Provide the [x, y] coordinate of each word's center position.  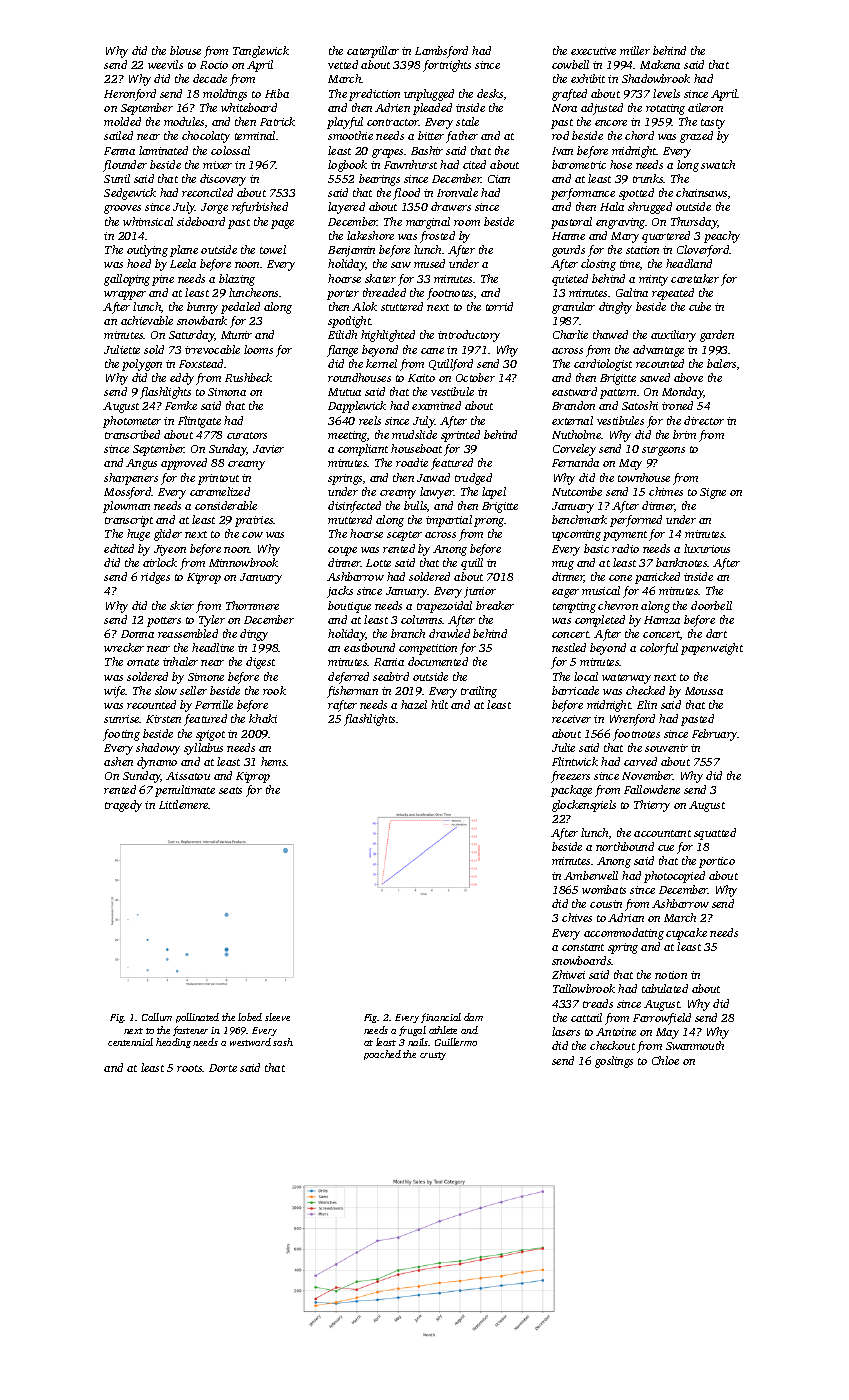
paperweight [712, 649]
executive [593, 51]
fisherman [352, 692]
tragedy [123, 806]
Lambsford [441, 52]
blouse [185, 50]
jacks [340, 592]
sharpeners [131, 479]
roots [190, 1068]
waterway [626, 679]
